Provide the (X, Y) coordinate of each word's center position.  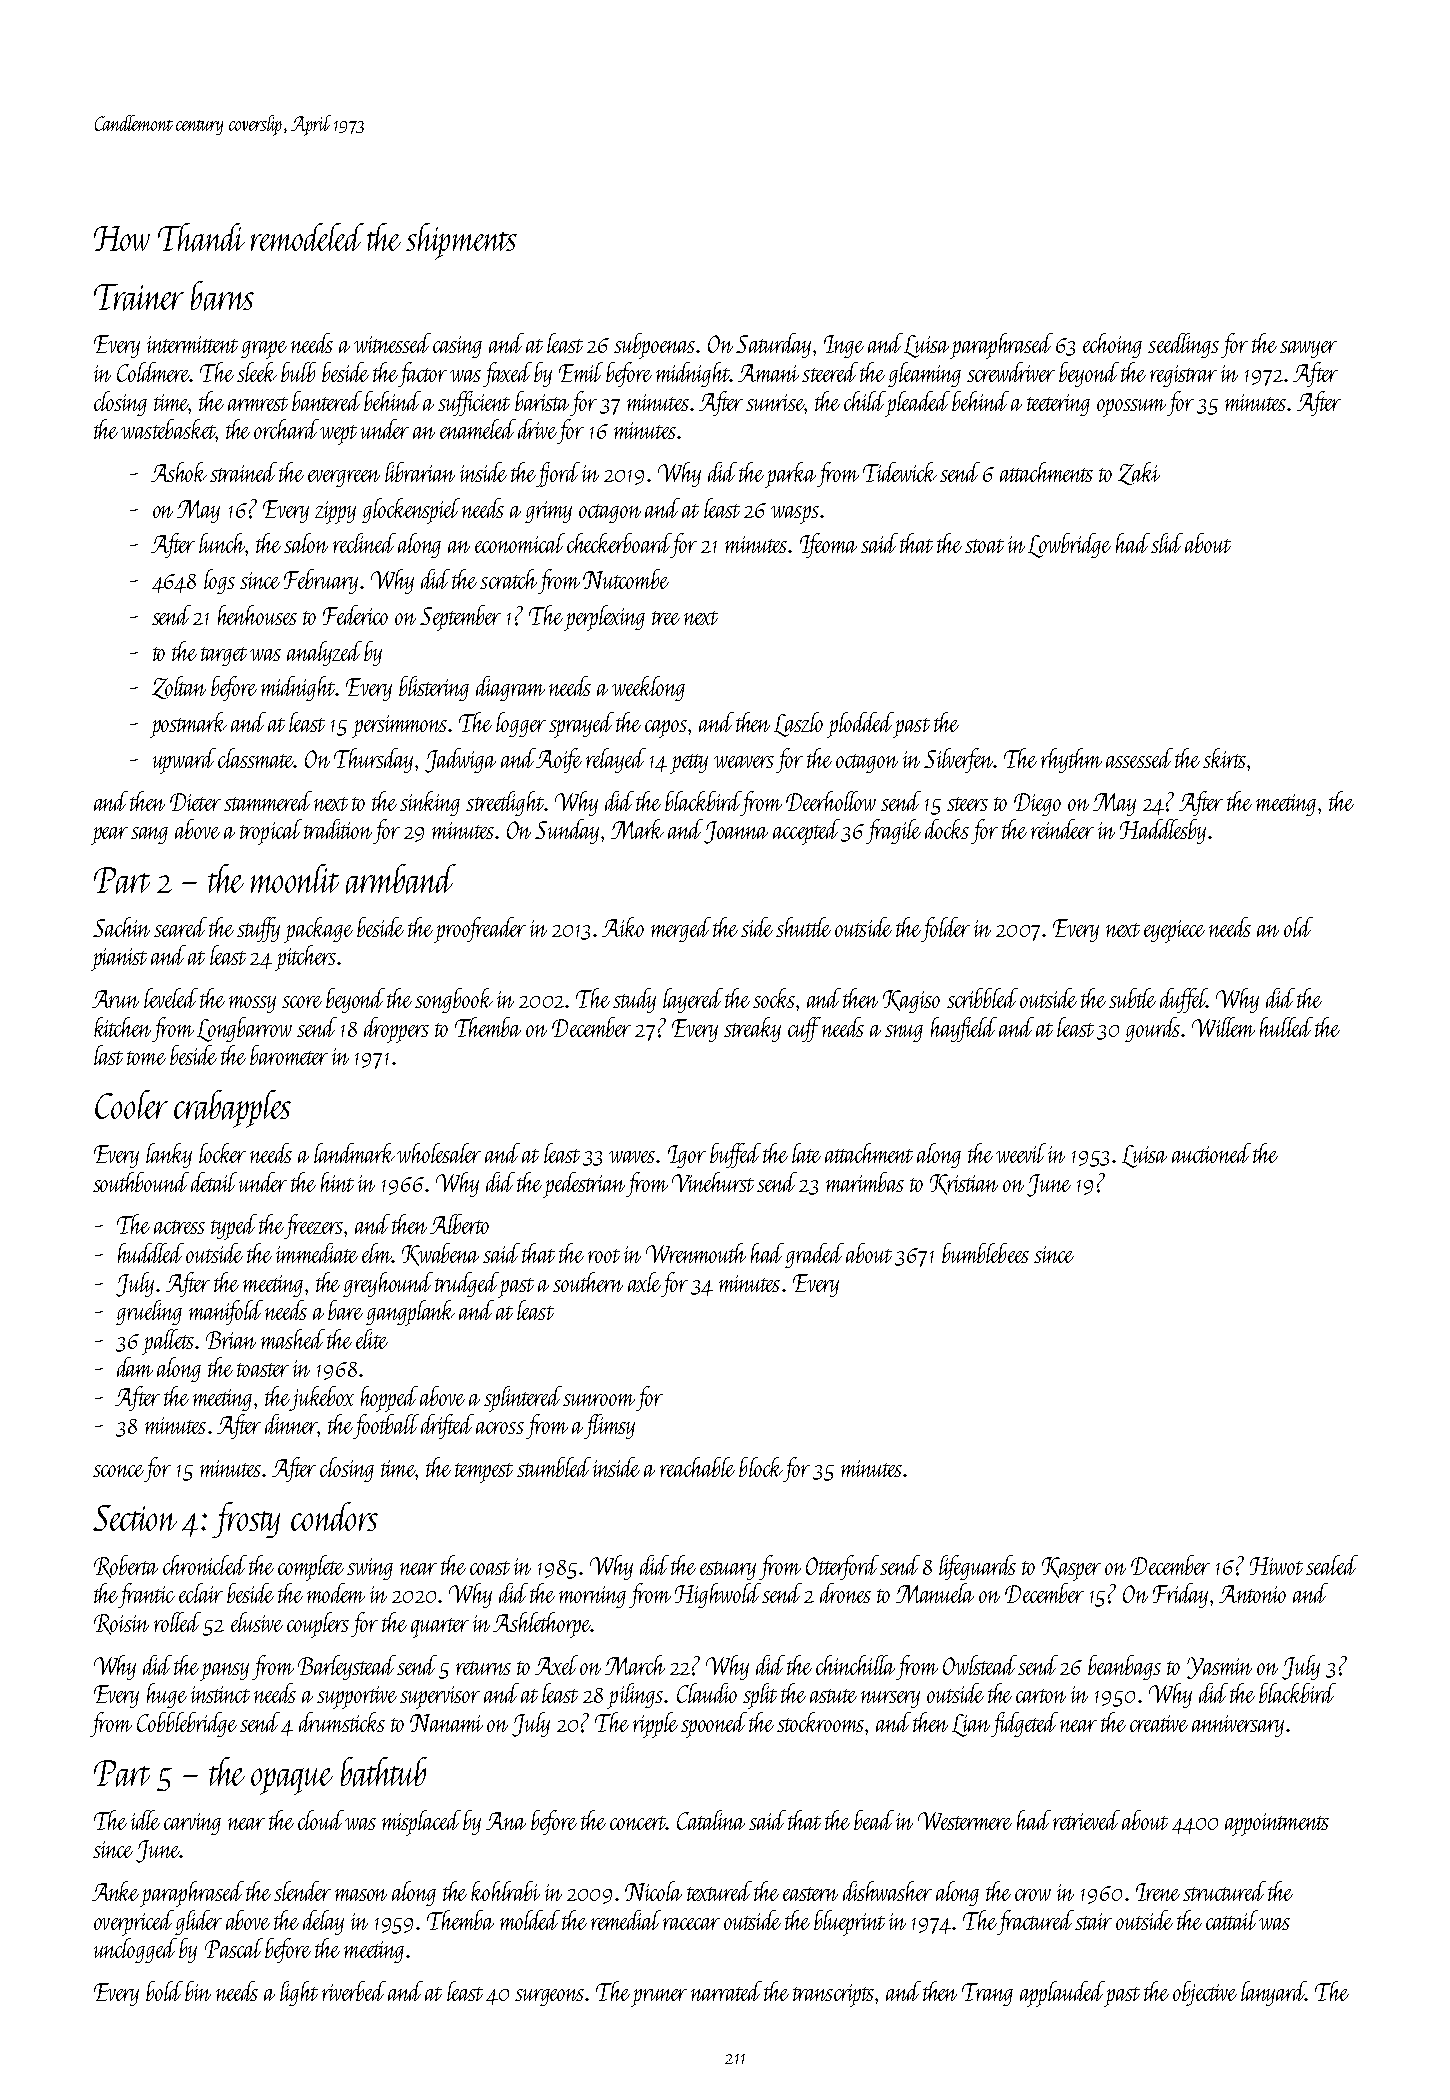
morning (592, 1597)
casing (457, 347)
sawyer (1308, 349)
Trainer (139, 297)
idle (145, 1820)
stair (1093, 1921)
